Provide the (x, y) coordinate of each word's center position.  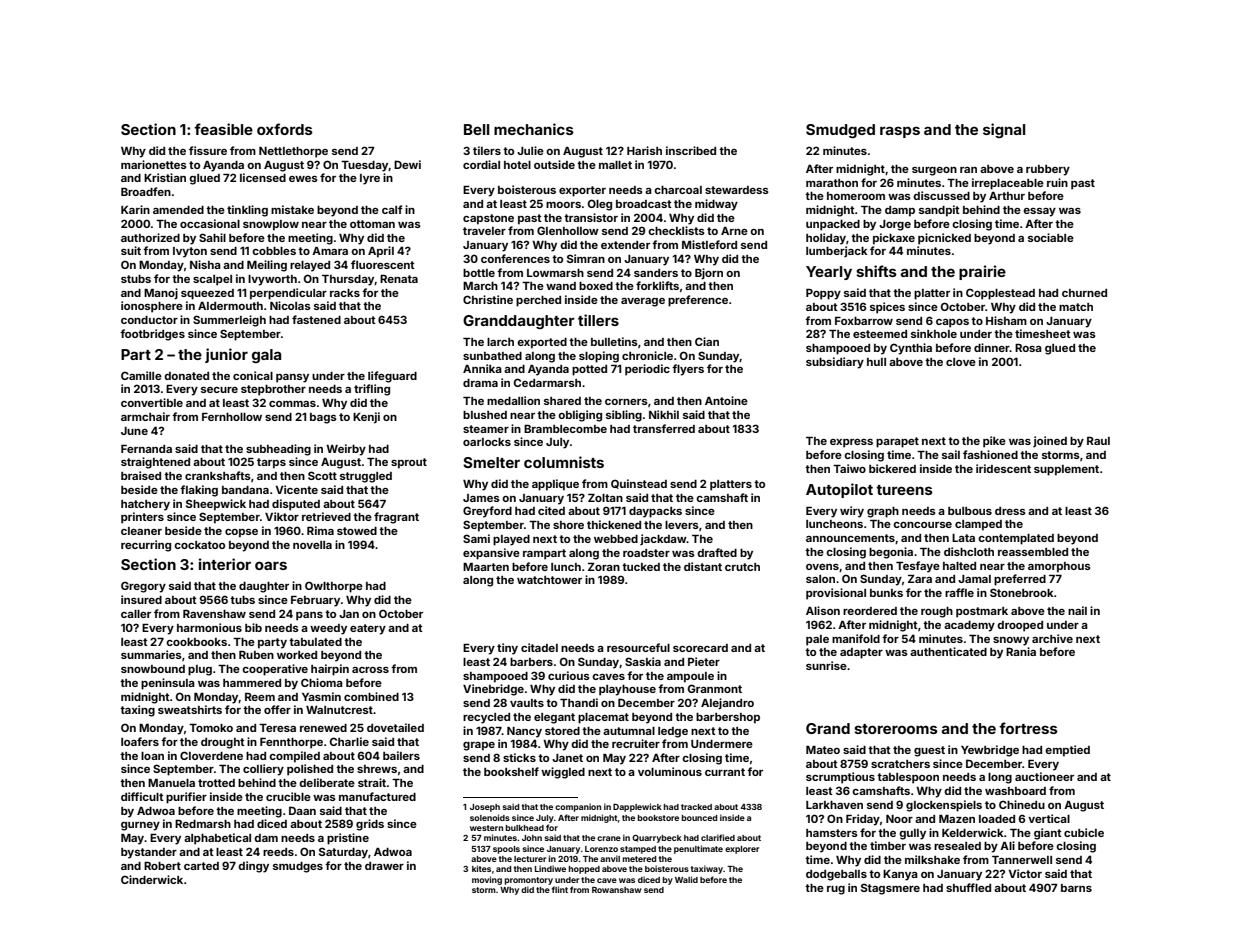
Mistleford (709, 244)
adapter (861, 653)
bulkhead (525, 828)
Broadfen (146, 191)
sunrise (826, 665)
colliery (263, 770)
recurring (146, 546)
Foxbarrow (864, 321)
